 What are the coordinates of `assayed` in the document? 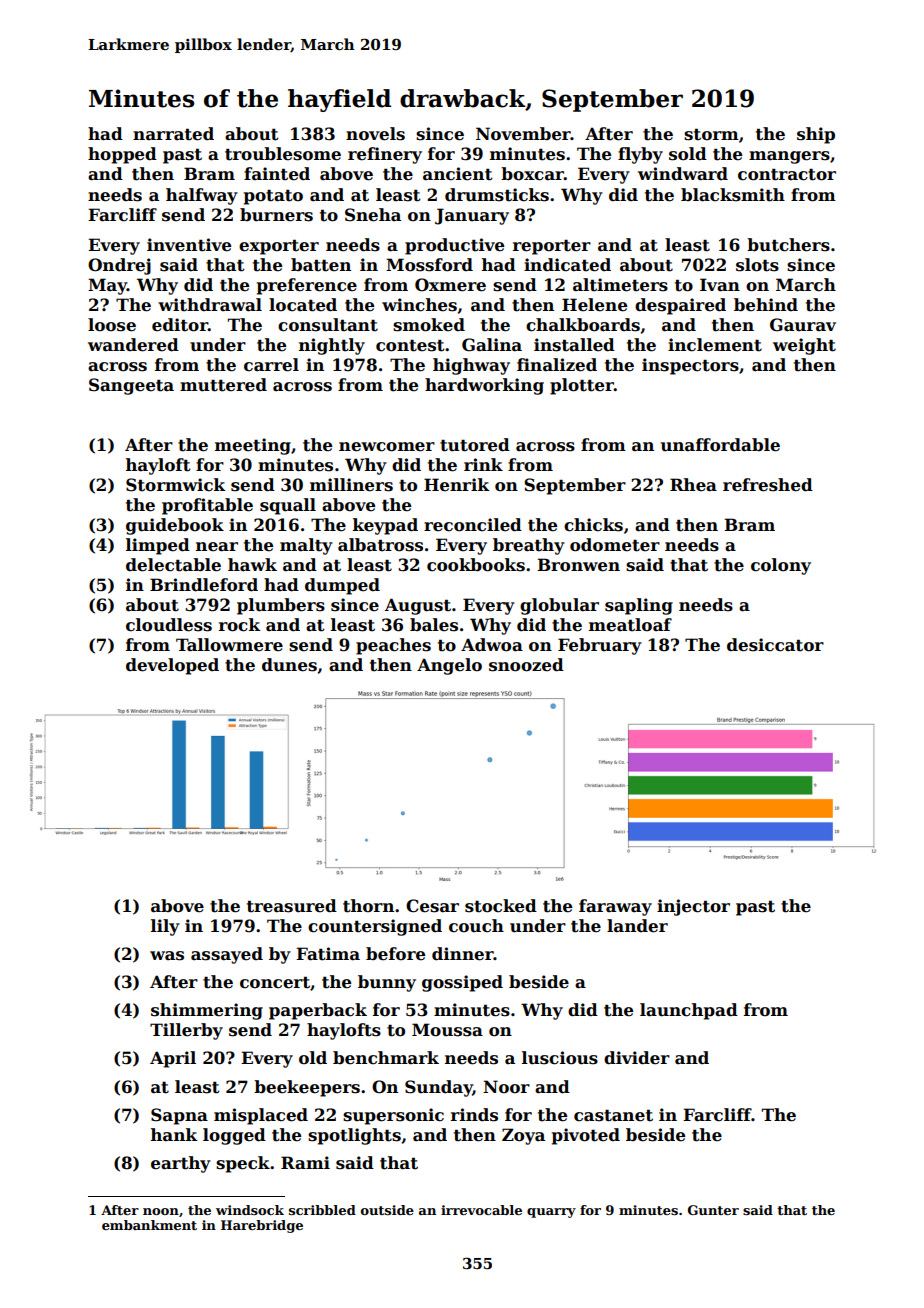 It's located at (227, 955).
